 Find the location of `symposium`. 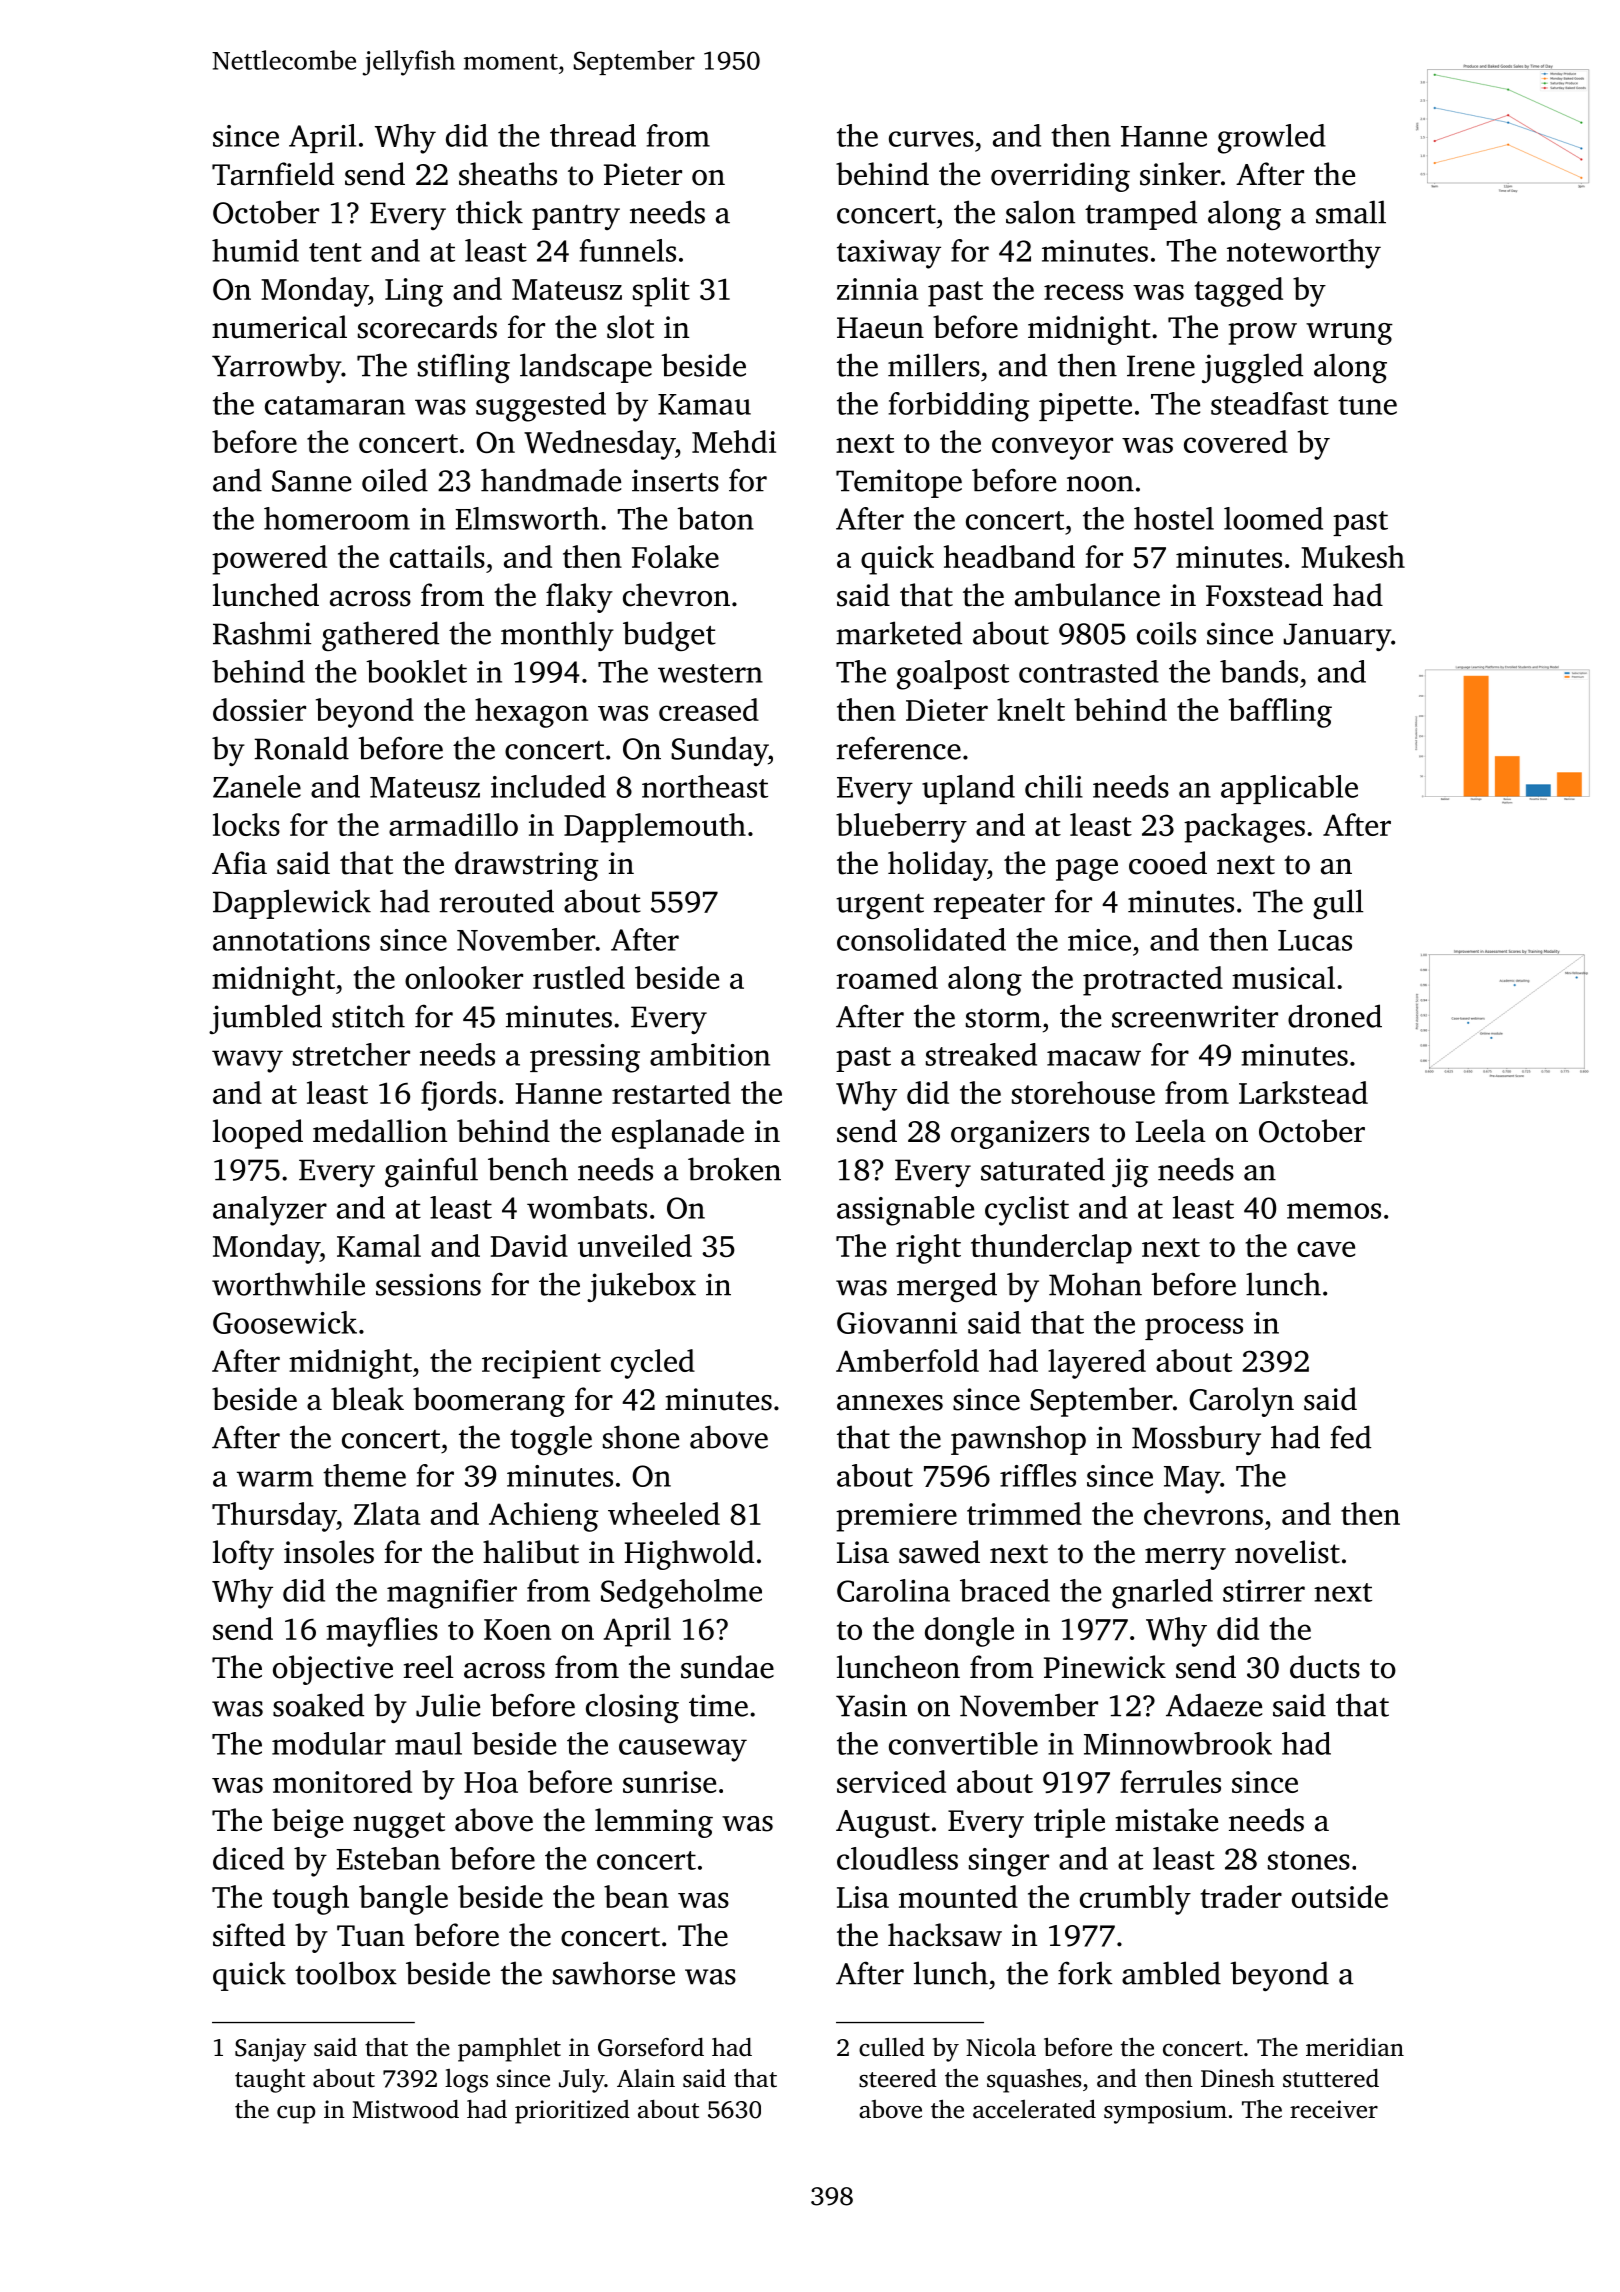

symposium is located at coordinates (1165, 2112).
